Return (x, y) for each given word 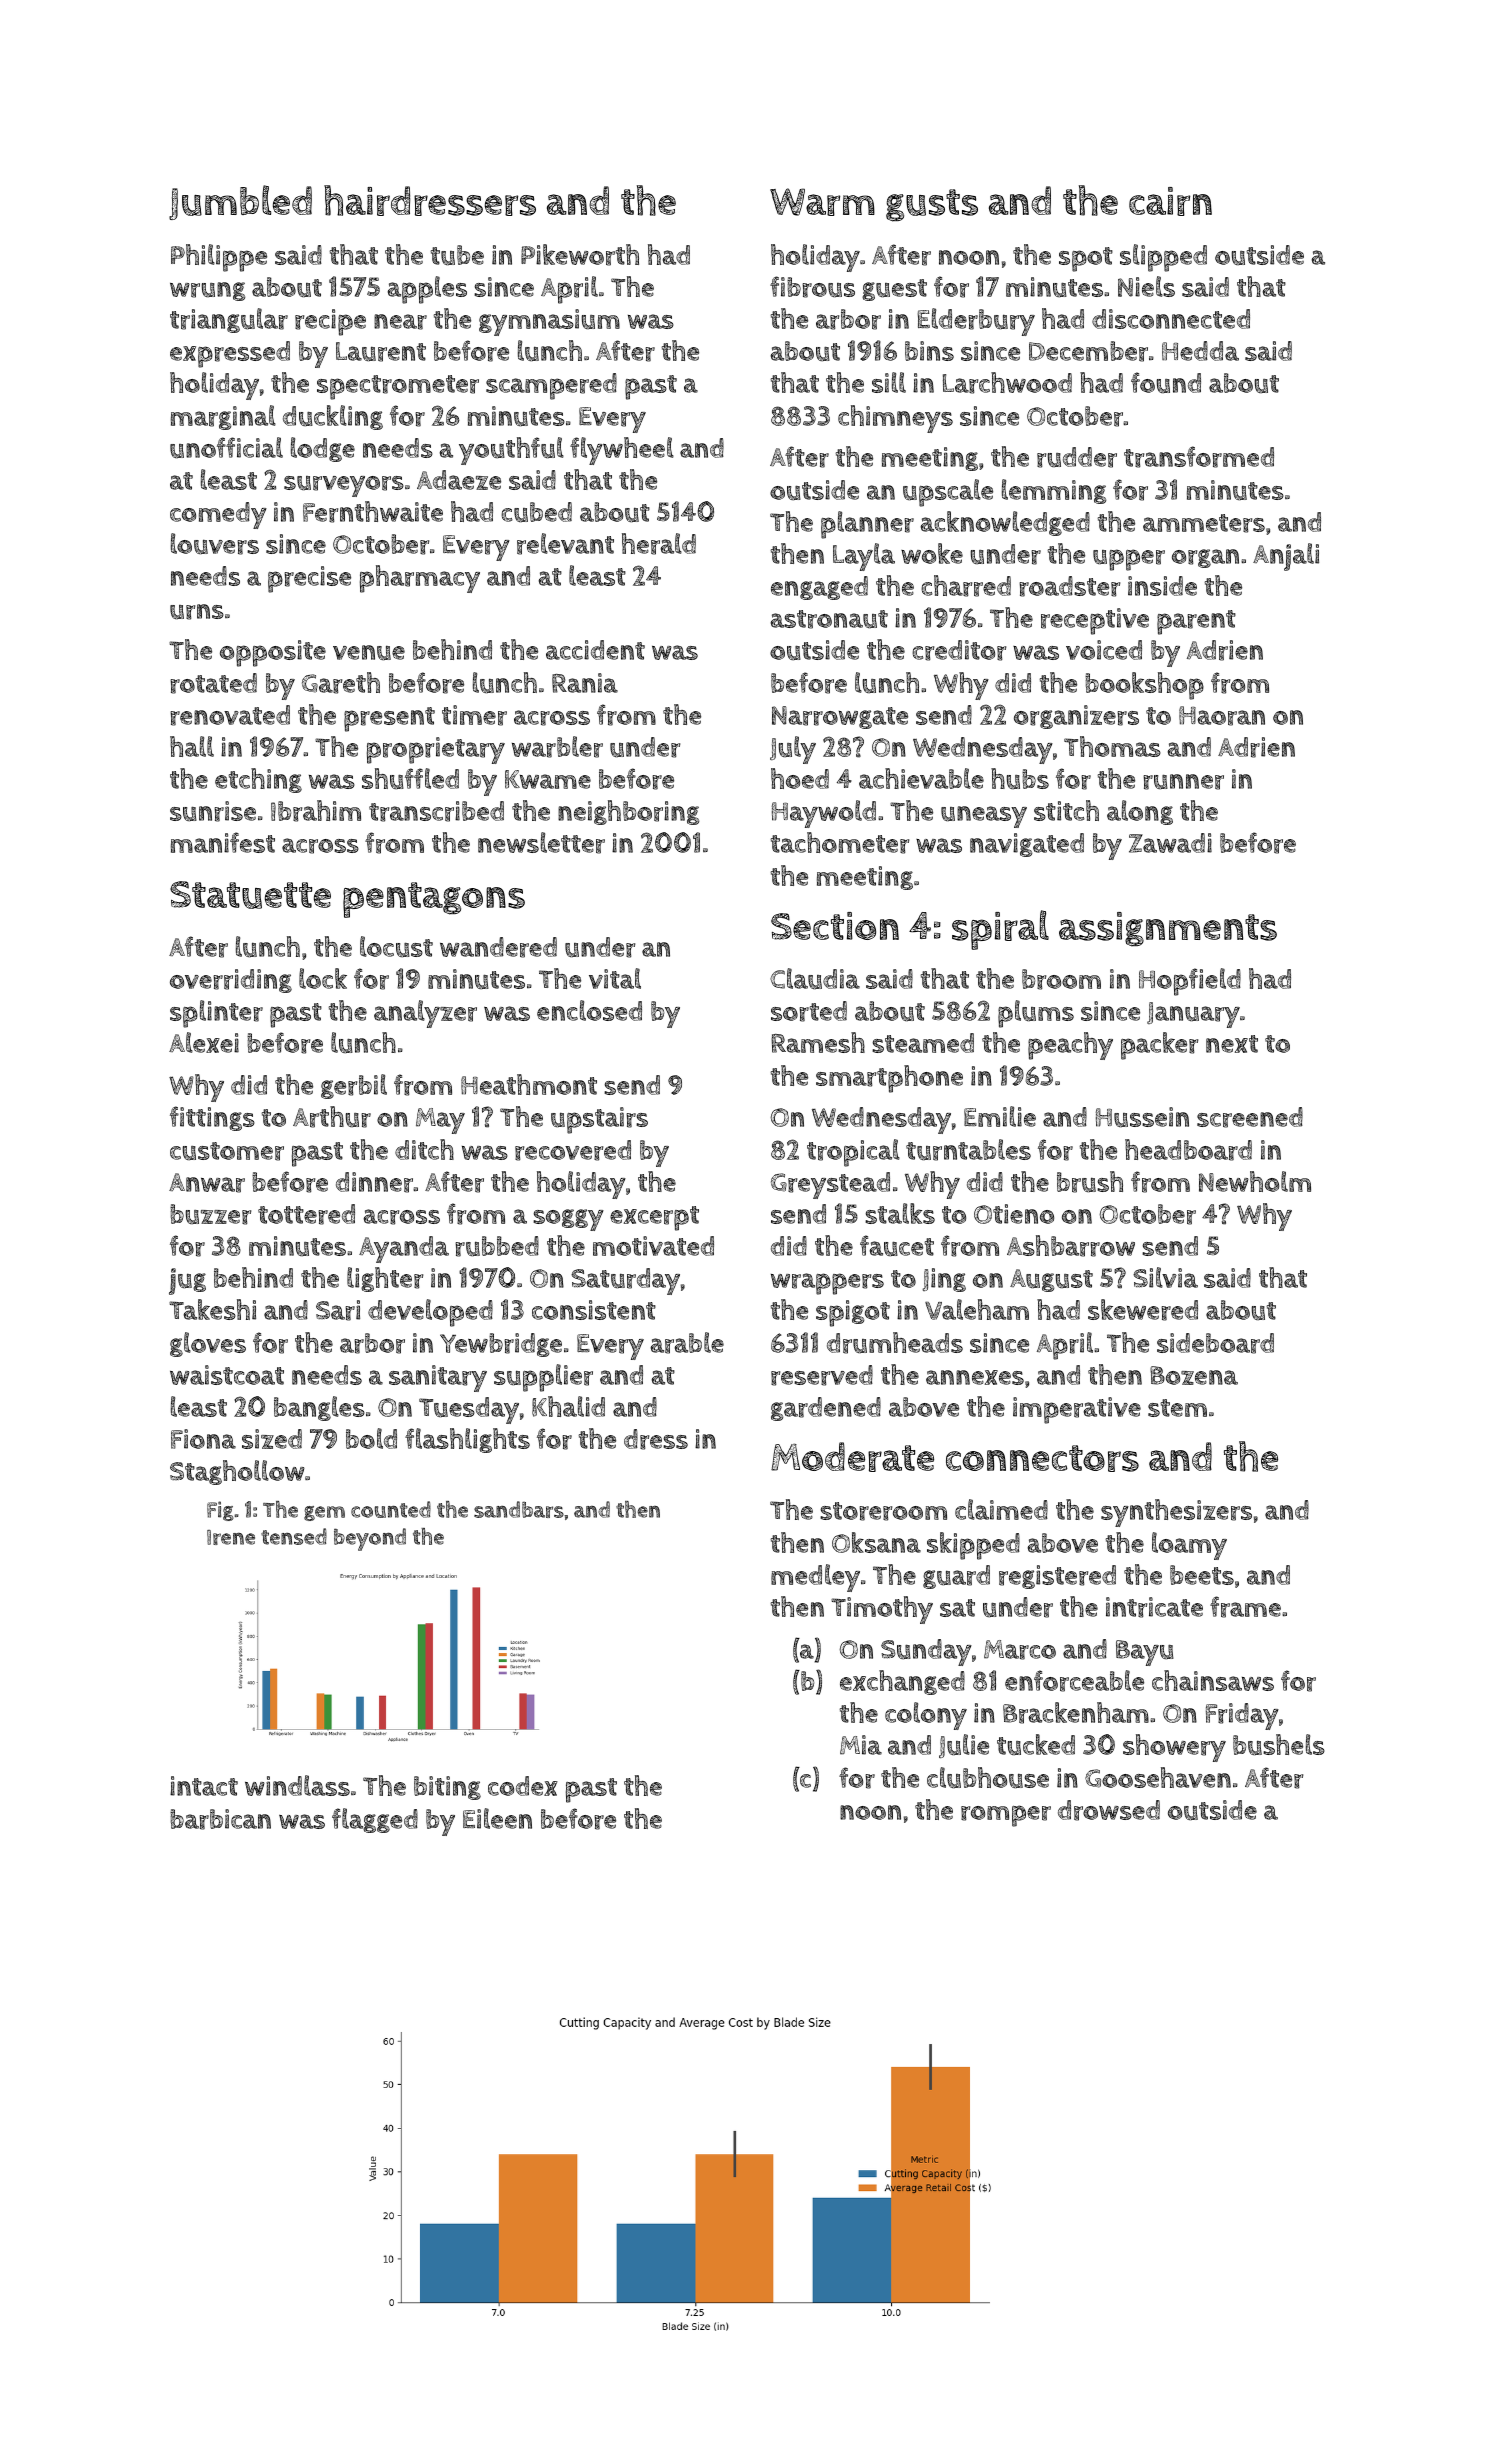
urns (197, 612)
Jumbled (240, 202)
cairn (1170, 201)
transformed (1199, 457)
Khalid (568, 1406)
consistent (594, 1310)
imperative (1077, 1410)
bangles (319, 1408)
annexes (975, 1377)
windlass (297, 1785)
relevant (565, 544)
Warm (822, 202)
